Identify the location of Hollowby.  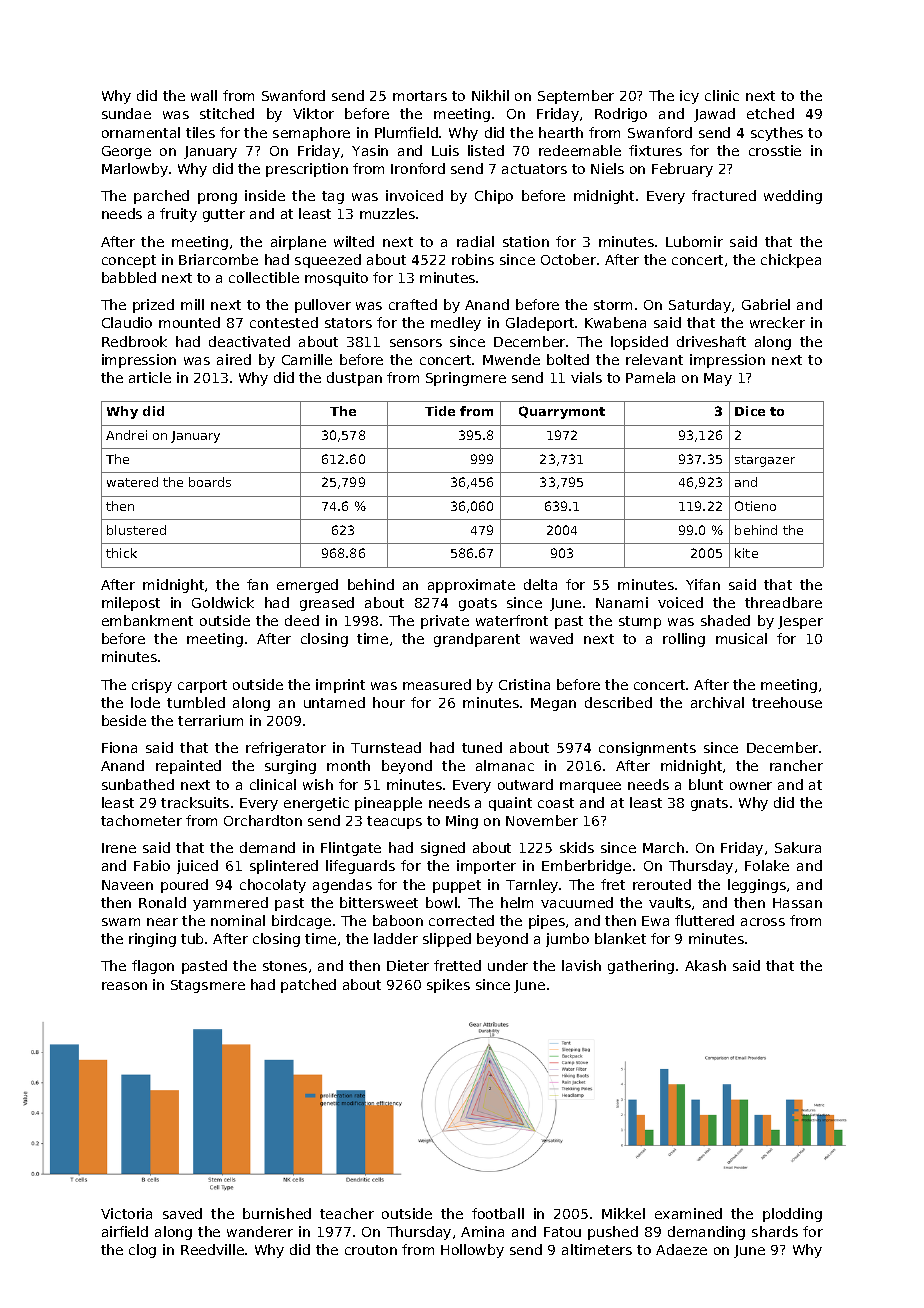
(472, 1251).
